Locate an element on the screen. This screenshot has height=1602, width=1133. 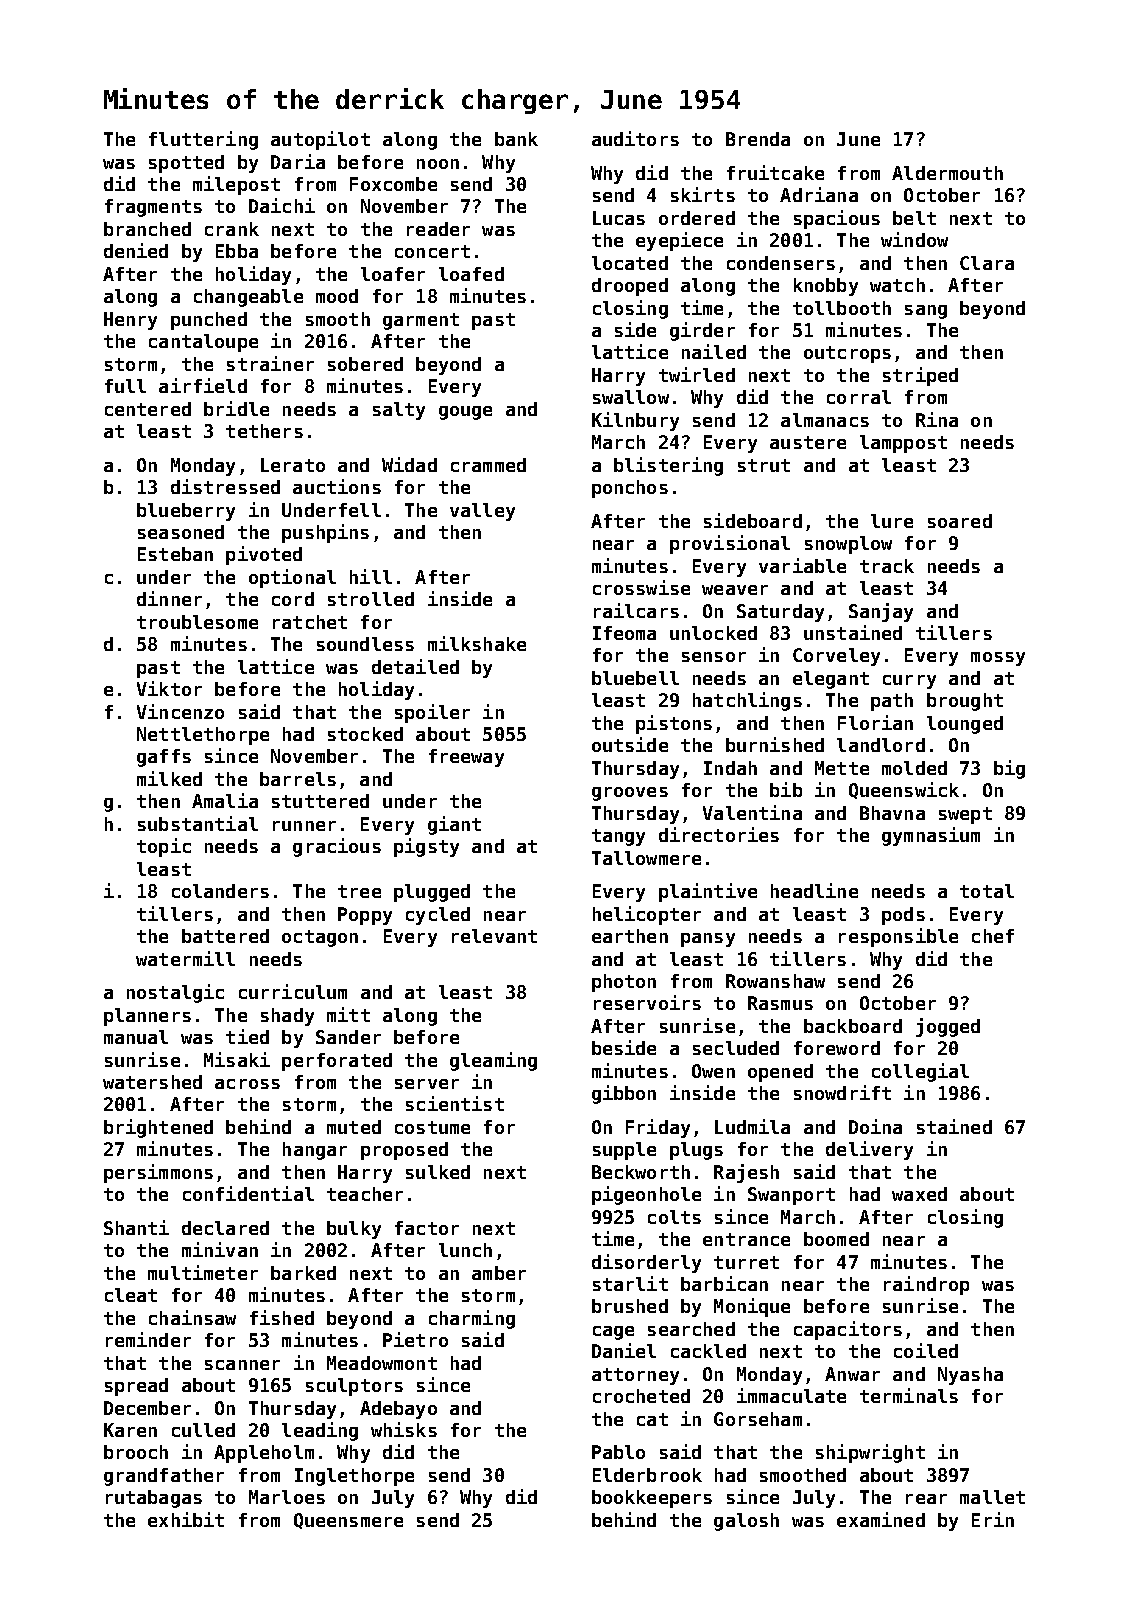
turret is located at coordinates (746, 1262).
